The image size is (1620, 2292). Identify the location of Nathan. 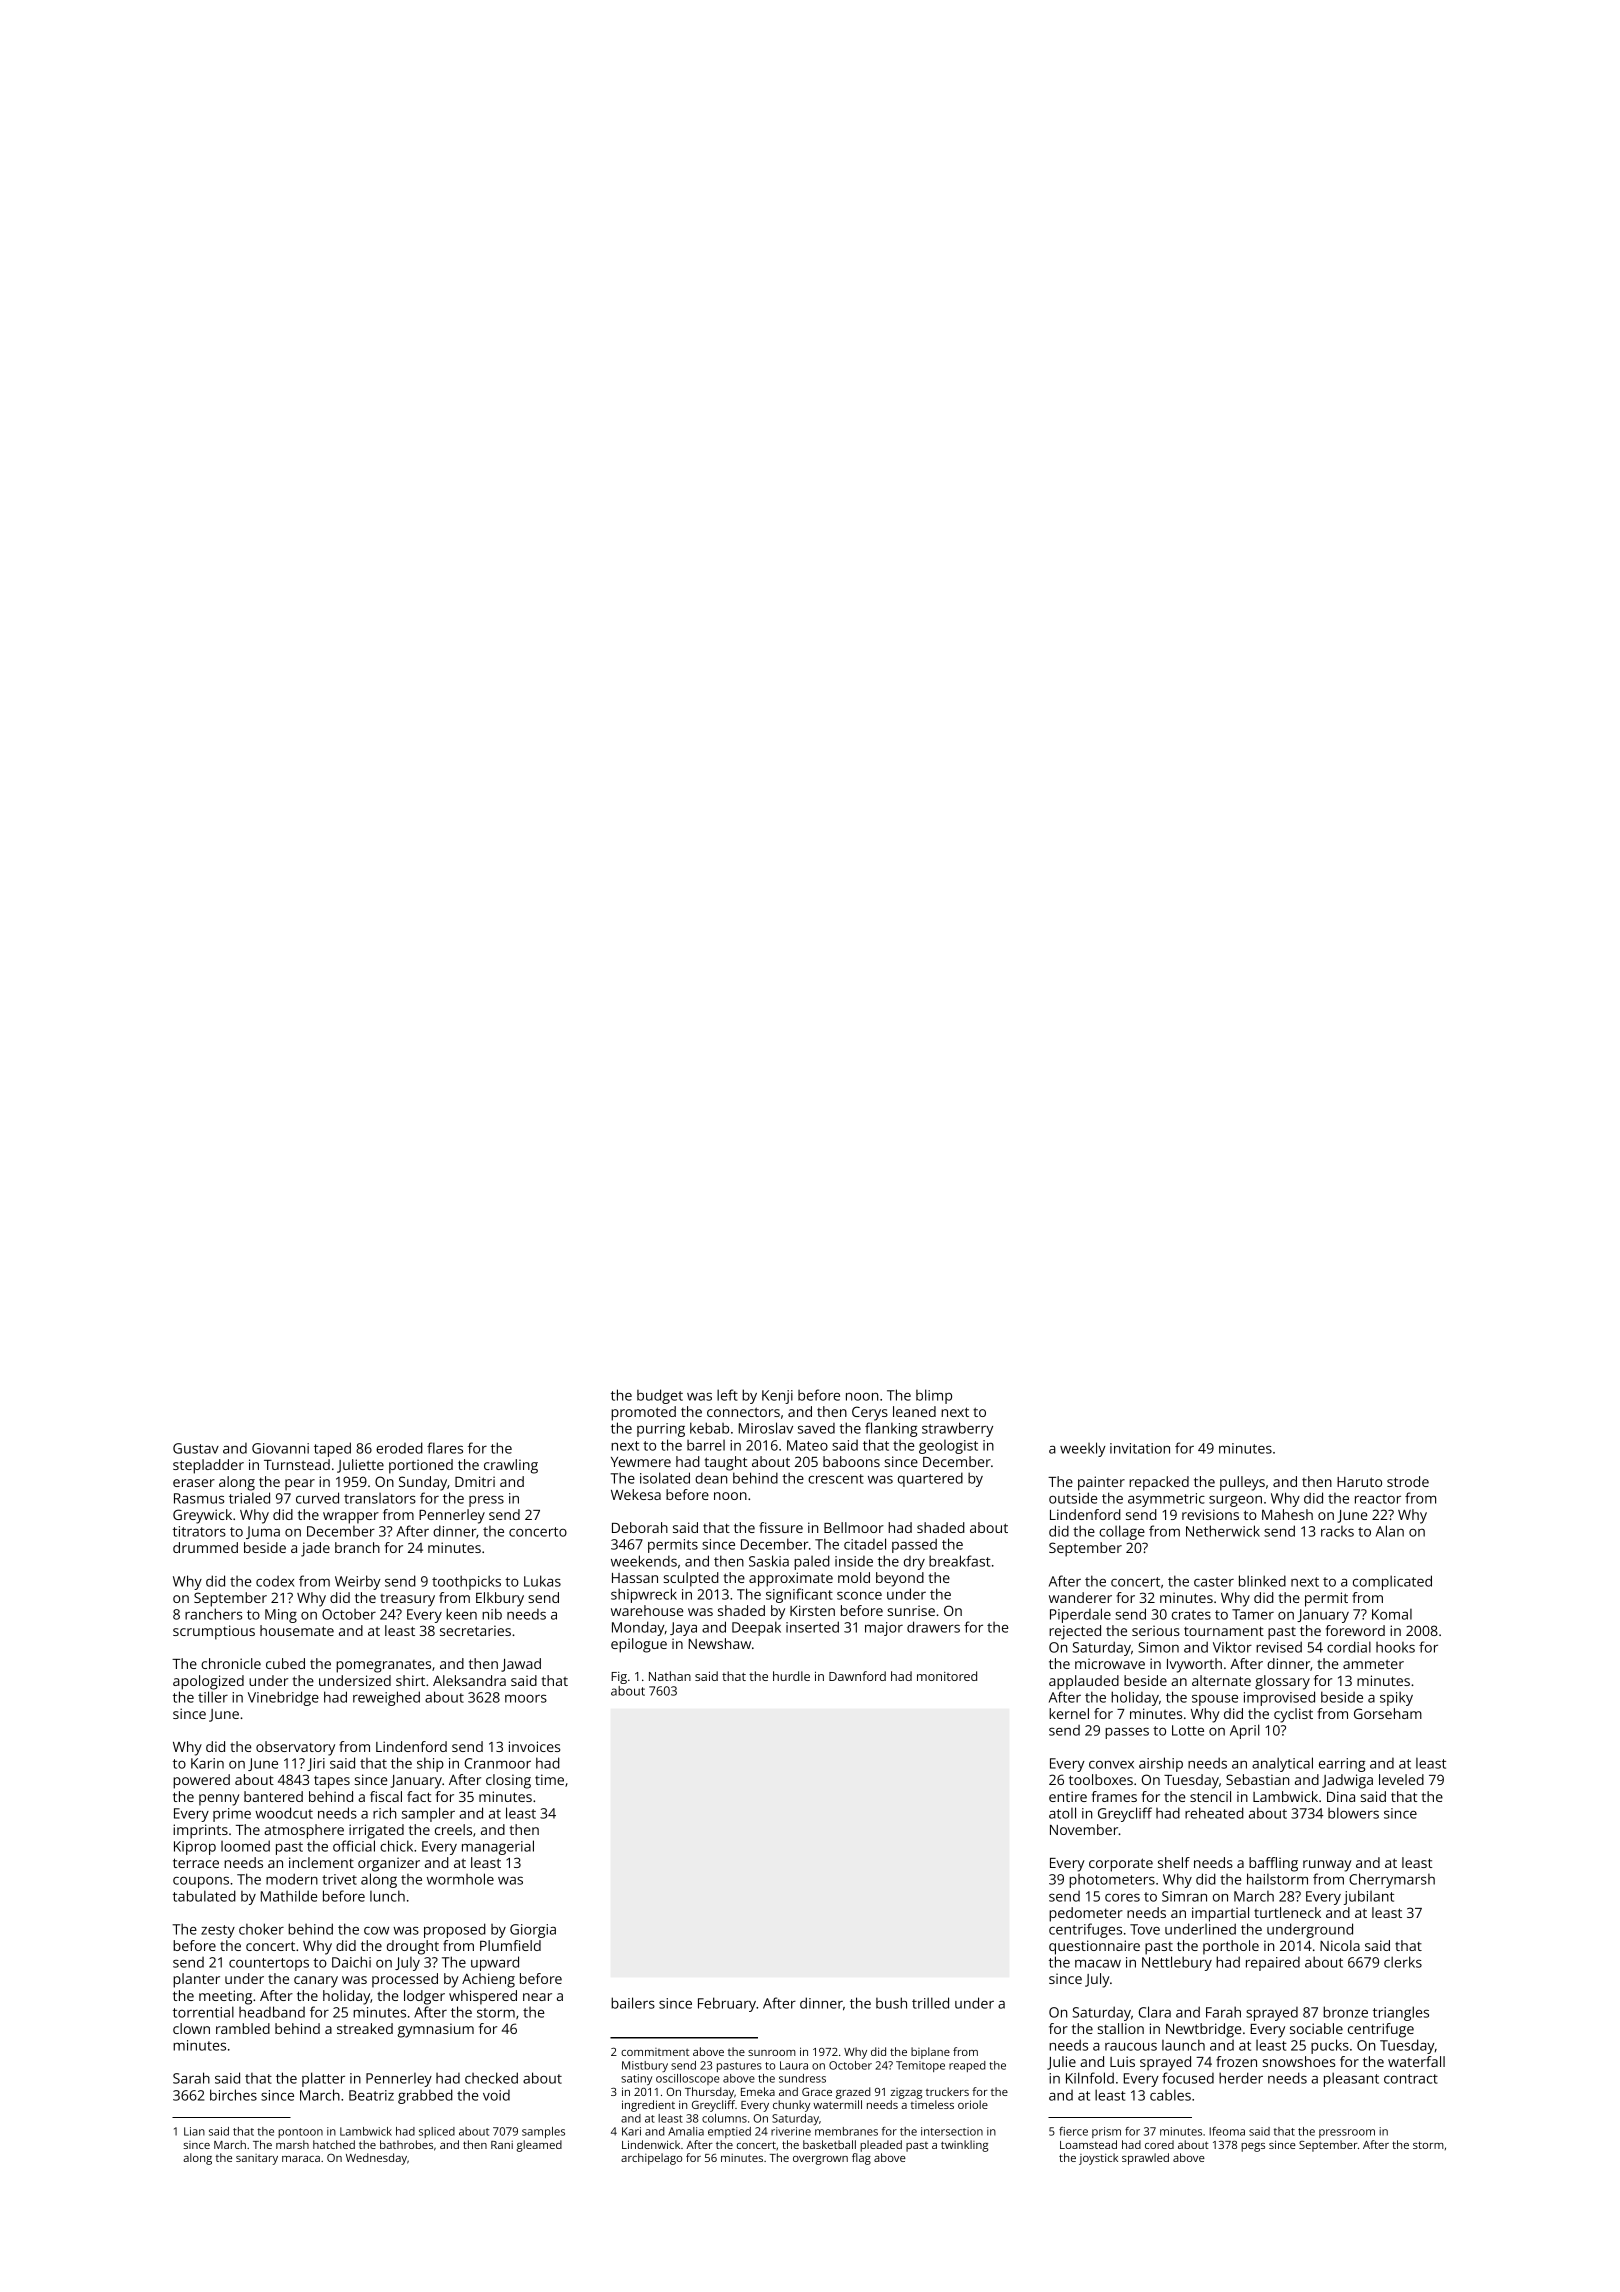
(670, 1676).
